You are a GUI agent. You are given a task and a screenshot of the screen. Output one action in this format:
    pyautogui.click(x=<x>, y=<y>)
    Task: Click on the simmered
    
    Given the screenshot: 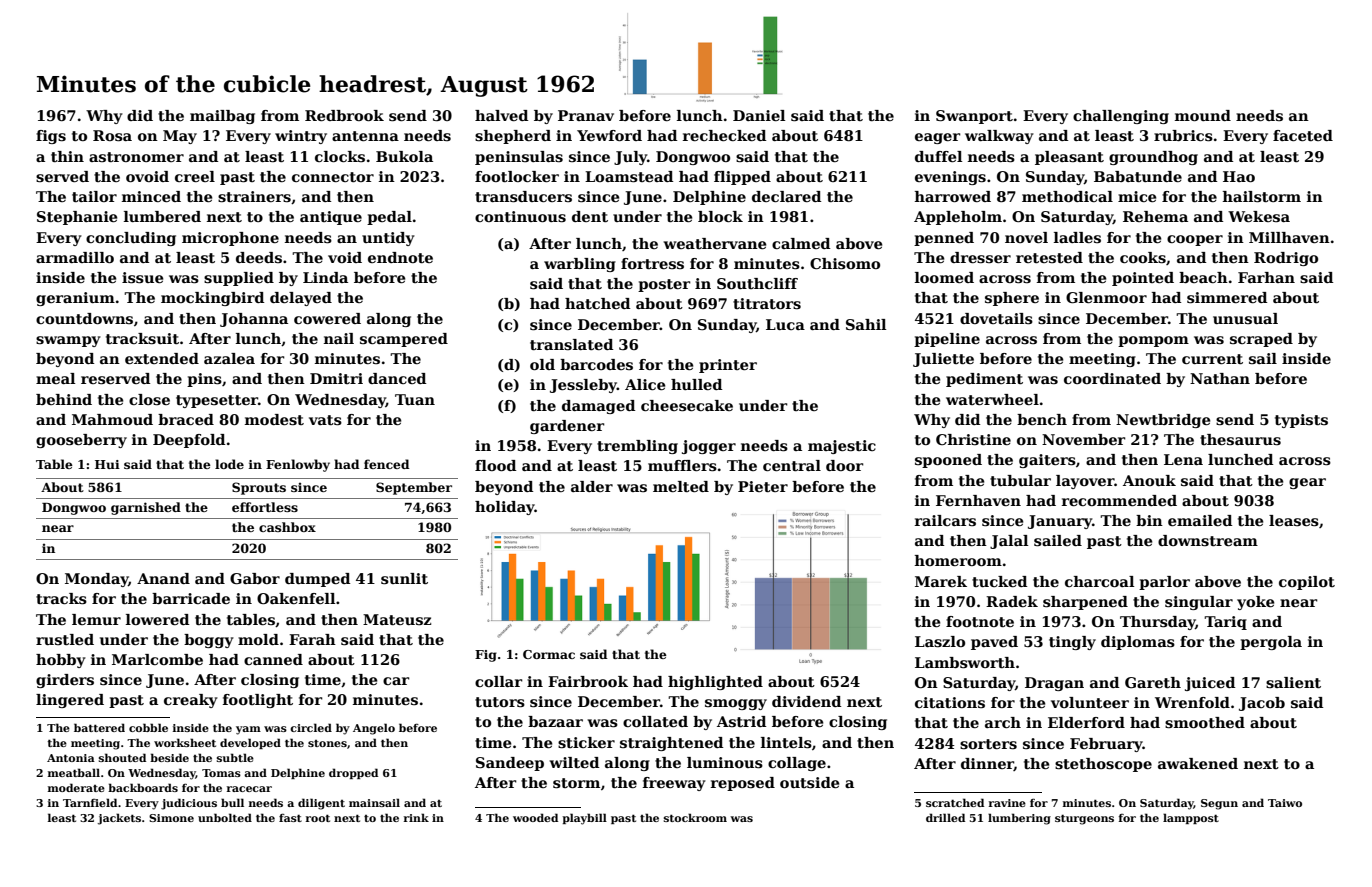 What is the action you would take?
    pyautogui.click(x=1227, y=298)
